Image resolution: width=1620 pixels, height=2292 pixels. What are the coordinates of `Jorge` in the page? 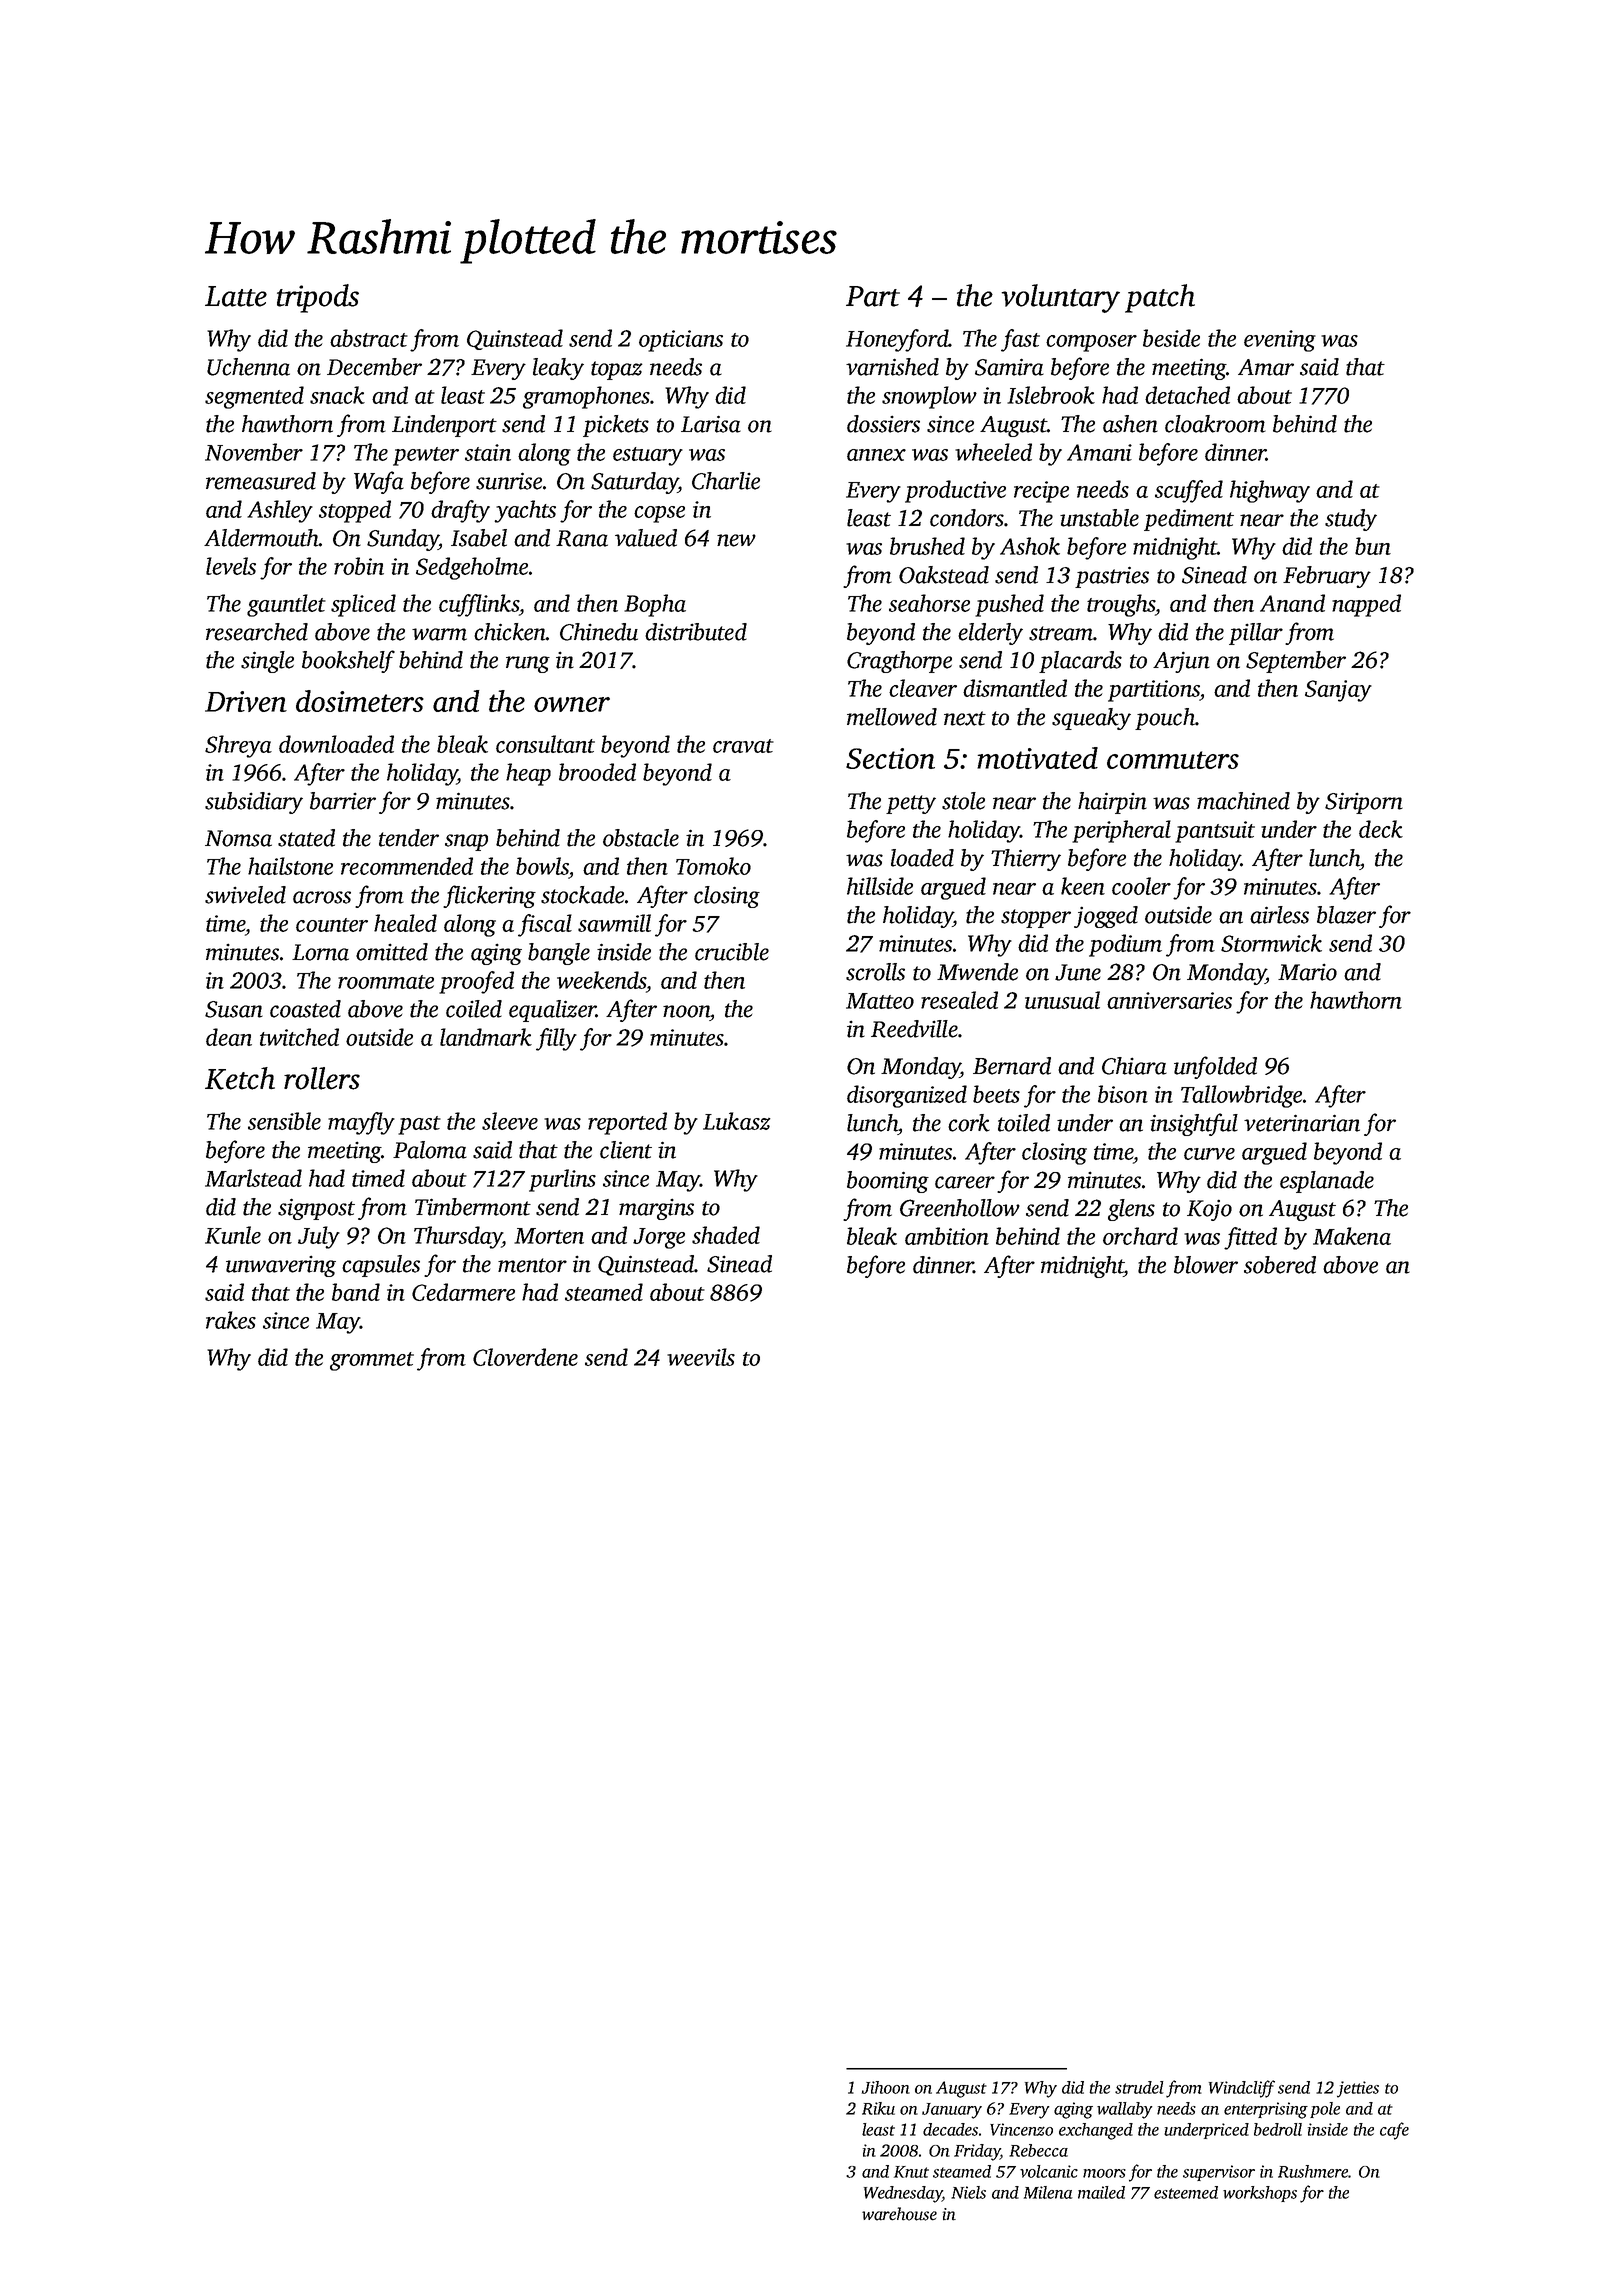 It's located at (659, 1238).
